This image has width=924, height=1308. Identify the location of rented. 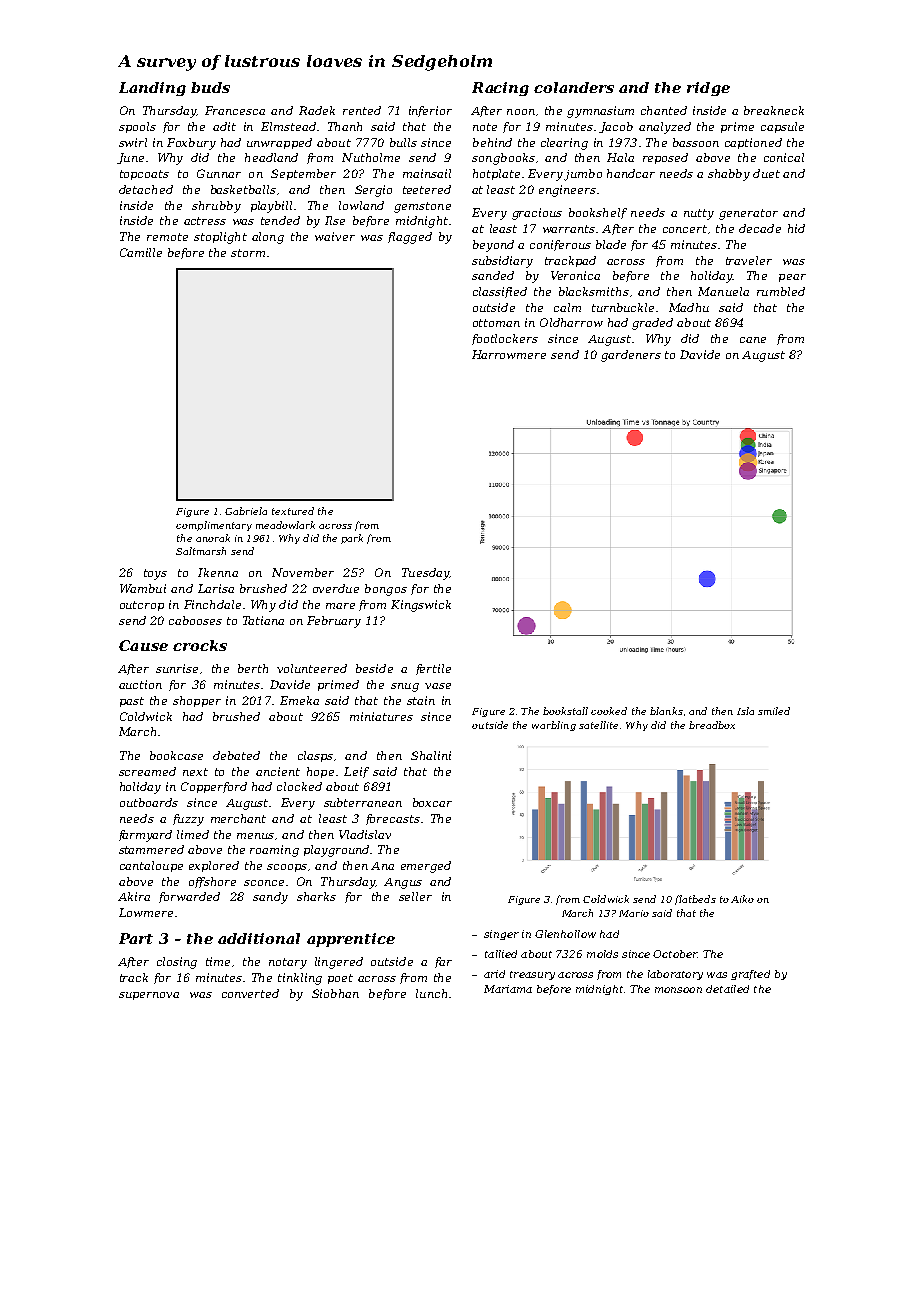
(362, 110).
